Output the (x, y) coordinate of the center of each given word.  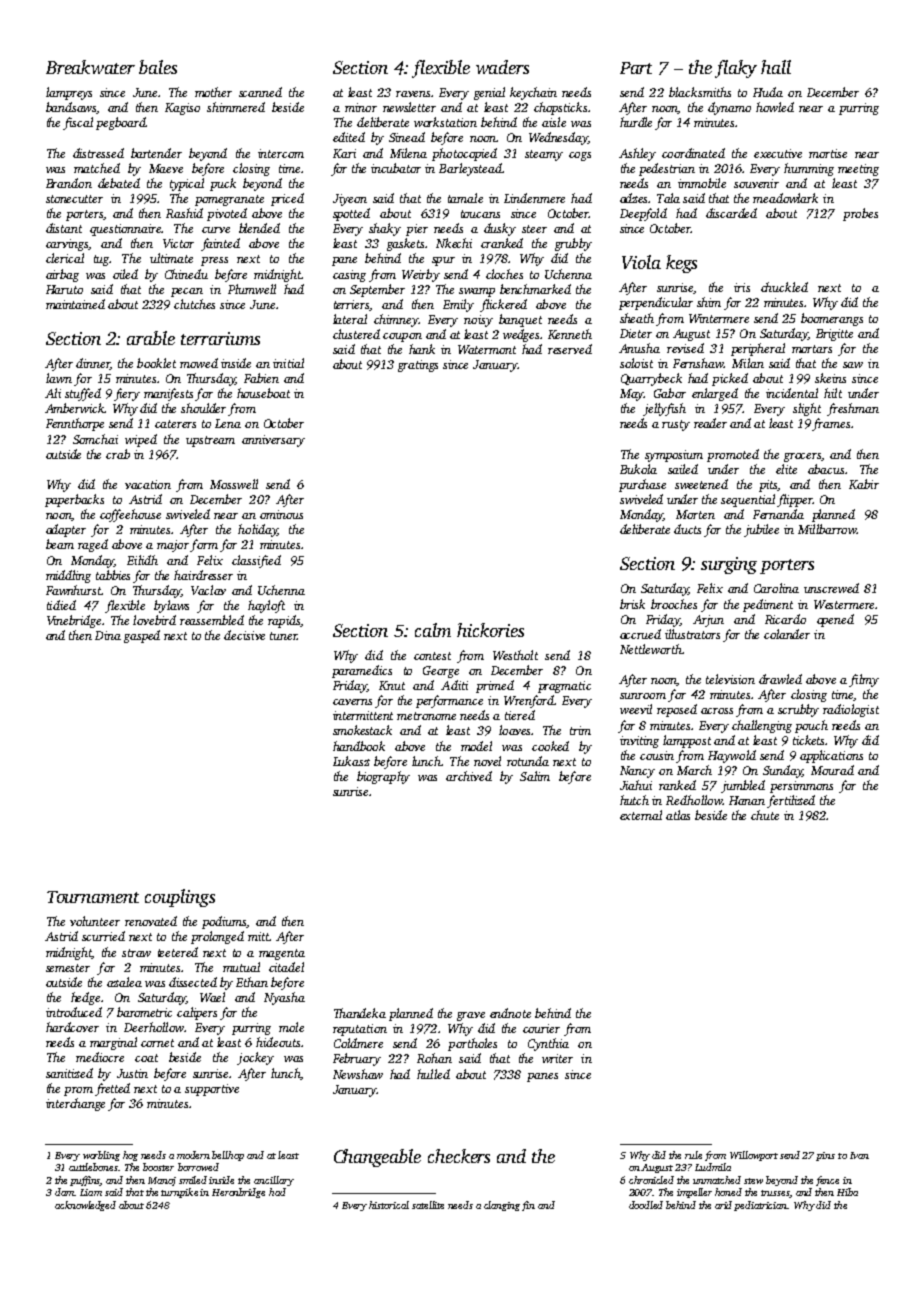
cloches (504, 274)
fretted (112, 1089)
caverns (352, 702)
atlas (678, 815)
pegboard (121, 123)
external (641, 815)
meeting (858, 170)
